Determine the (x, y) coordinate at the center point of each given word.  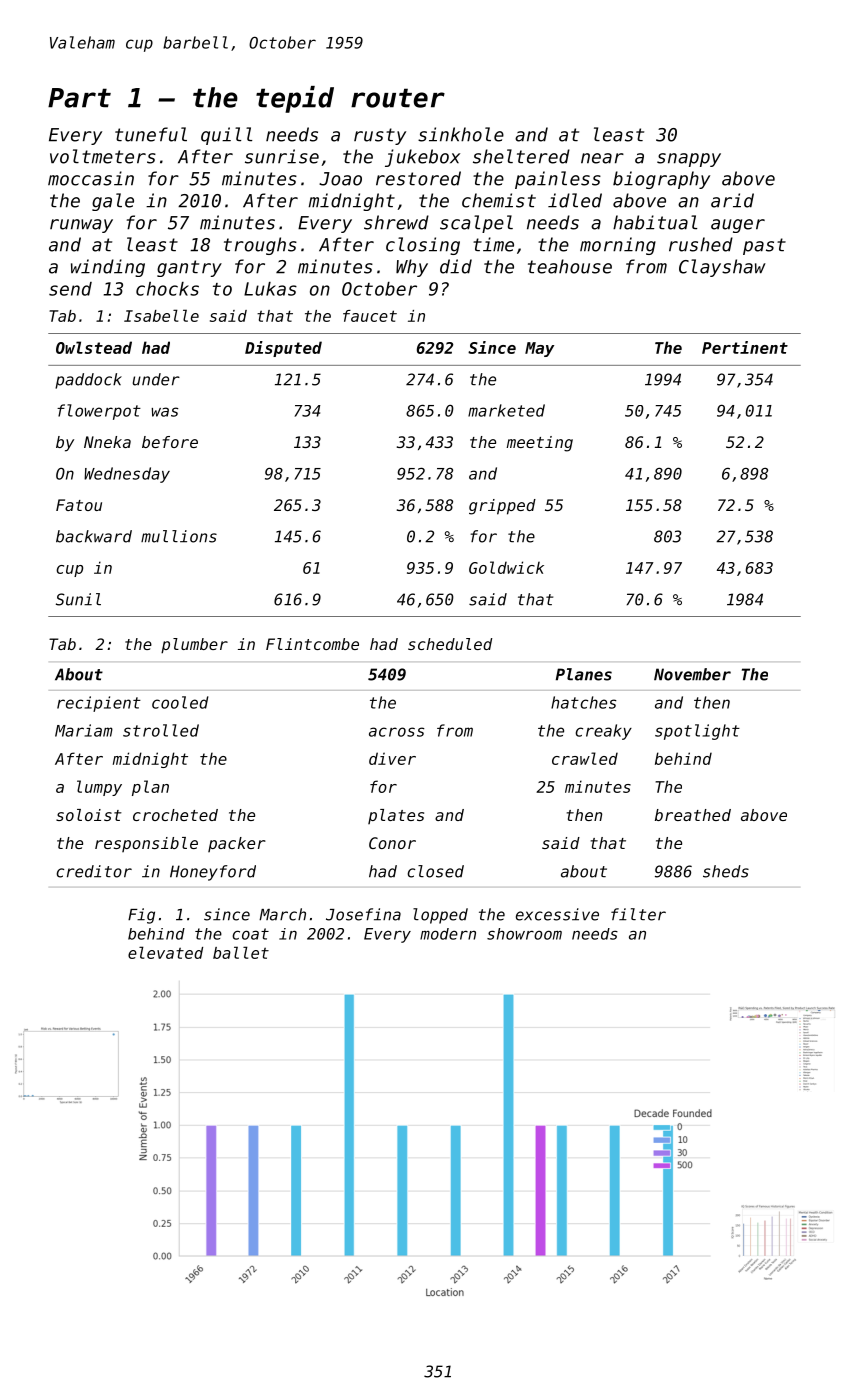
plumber (194, 645)
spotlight (697, 732)
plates (396, 816)
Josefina (363, 914)
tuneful (151, 134)
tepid (295, 99)
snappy (689, 160)
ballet (241, 952)
